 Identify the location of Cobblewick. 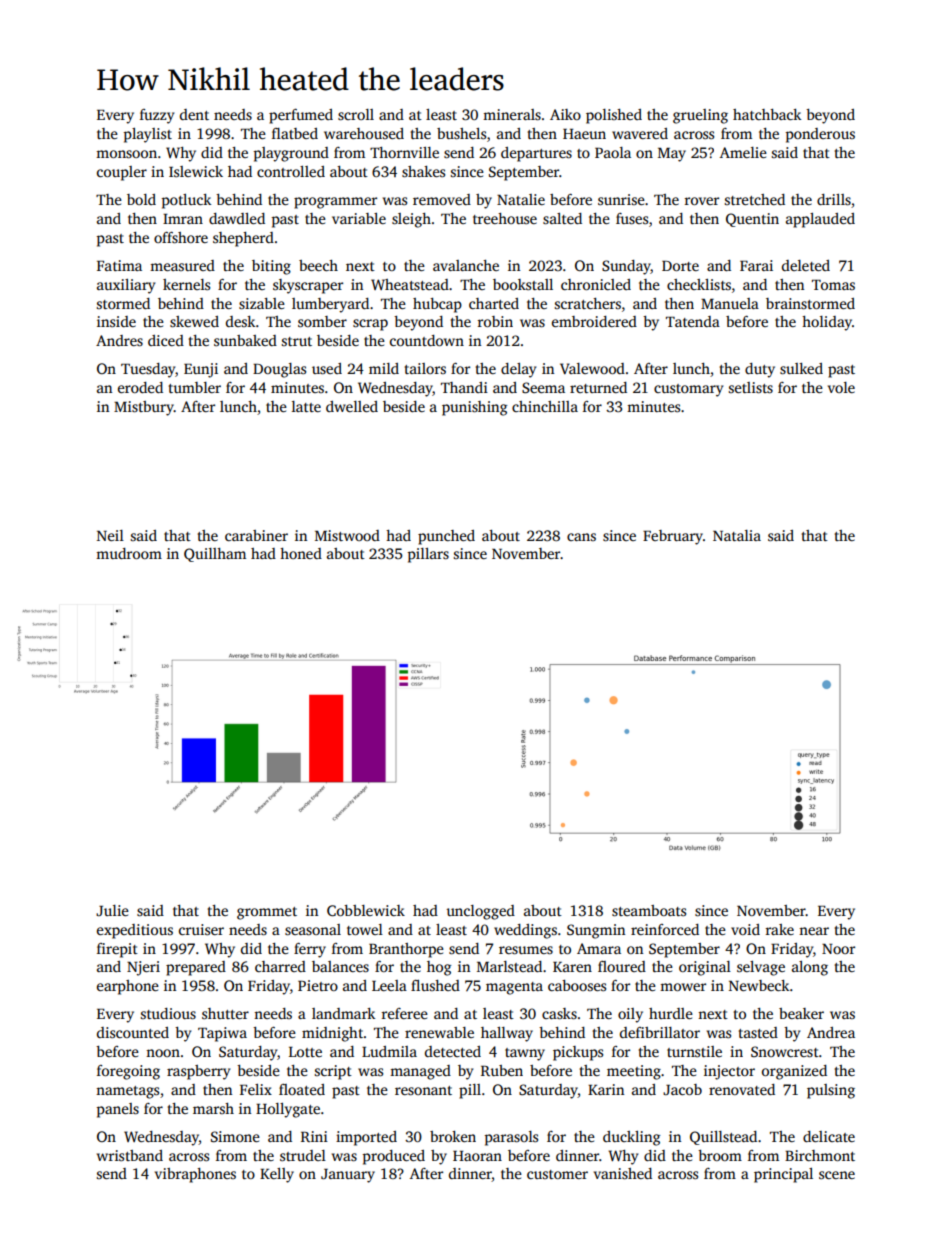
(366, 910).
